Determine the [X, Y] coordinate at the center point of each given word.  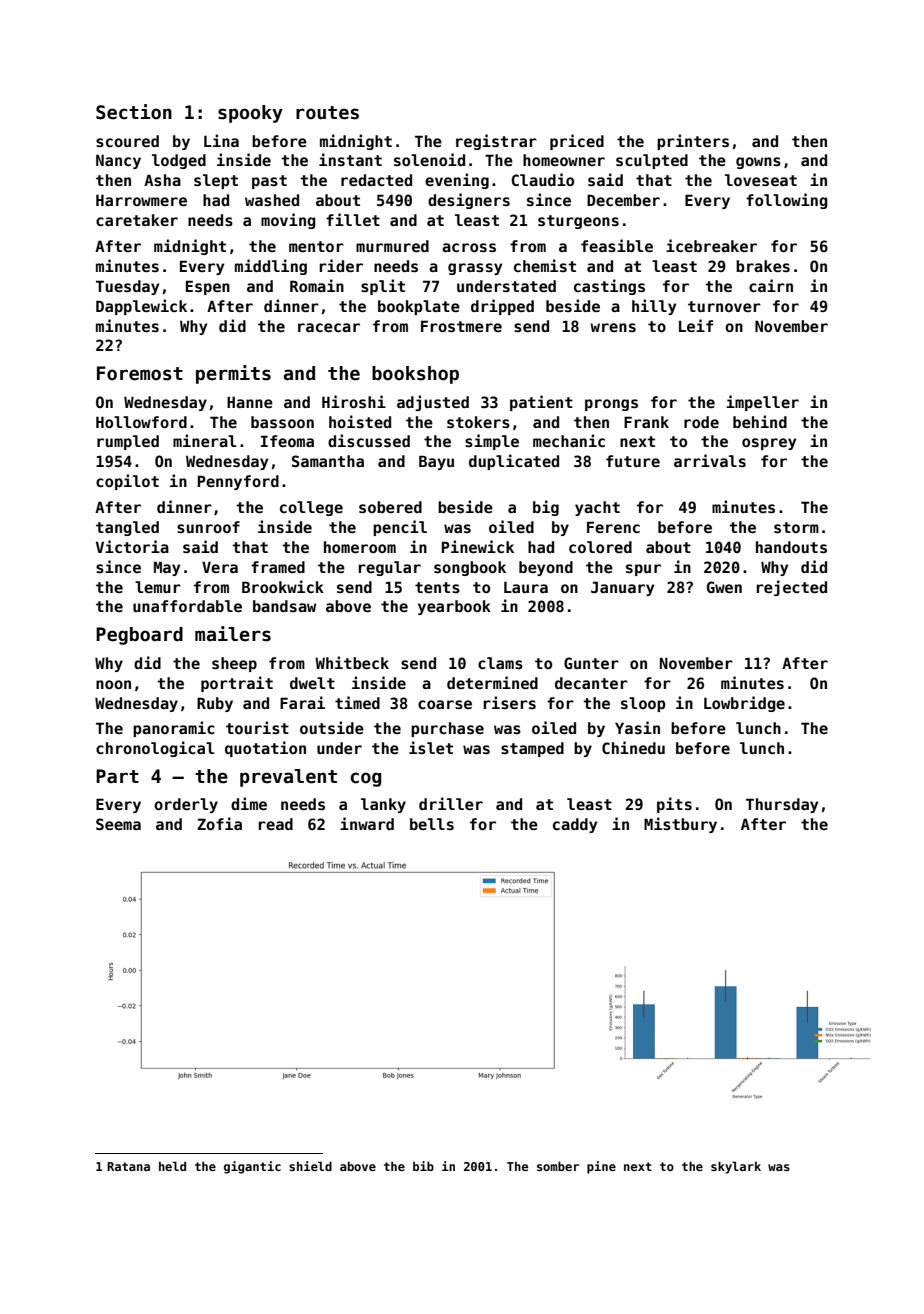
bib [423, 1166]
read [275, 824]
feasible [617, 245]
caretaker [137, 220]
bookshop [415, 375]
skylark [736, 1167]
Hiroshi [354, 401]
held [172, 1166]
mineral [205, 440]
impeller [762, 403]
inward [367, 823]
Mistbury [680, 825]
